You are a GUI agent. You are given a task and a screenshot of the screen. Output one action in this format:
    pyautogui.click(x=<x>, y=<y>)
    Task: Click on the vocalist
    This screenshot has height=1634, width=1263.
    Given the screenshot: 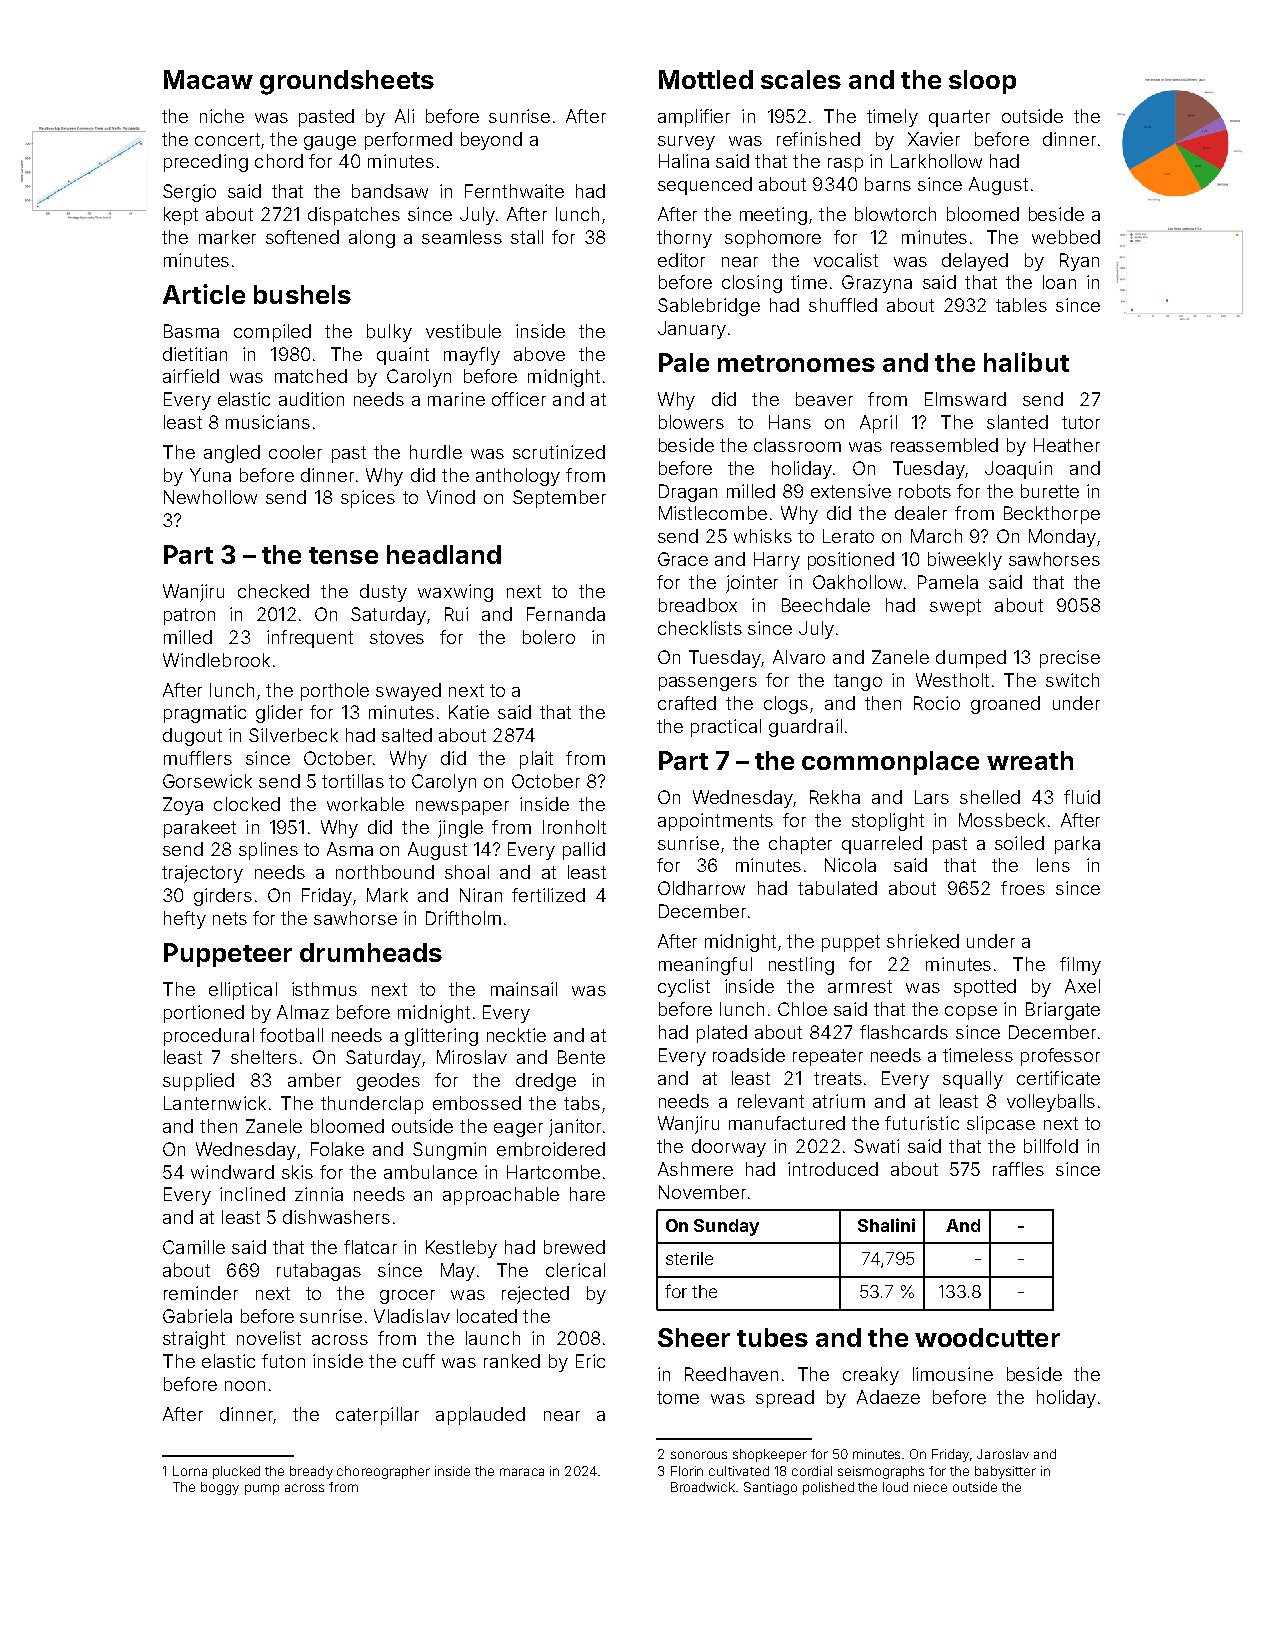 What is the action you would take?
    pyautogui.click(x=846, y=260)
